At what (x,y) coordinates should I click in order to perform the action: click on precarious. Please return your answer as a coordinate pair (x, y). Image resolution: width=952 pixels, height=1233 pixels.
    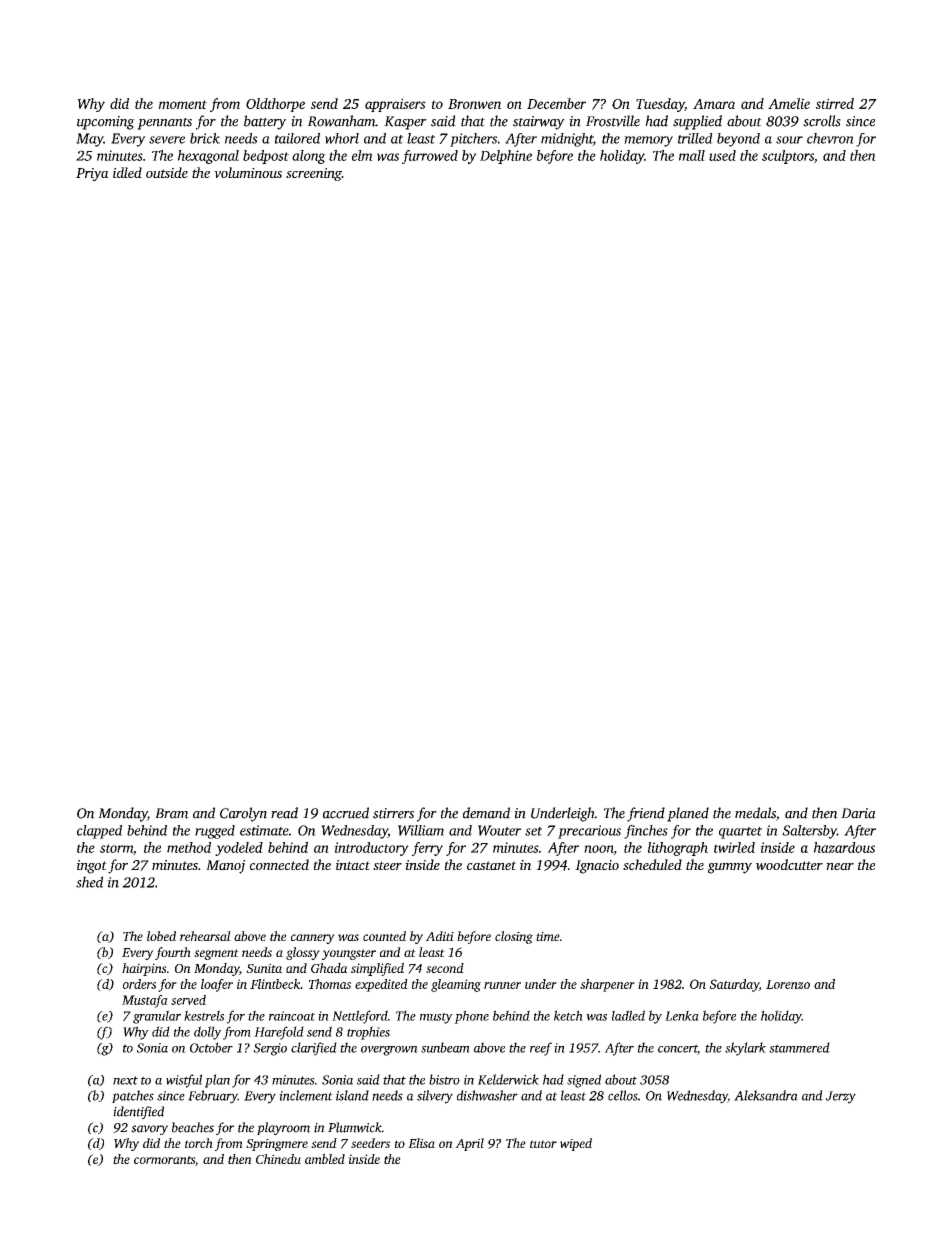
    Looking at the image, I should click on (589, 832).
